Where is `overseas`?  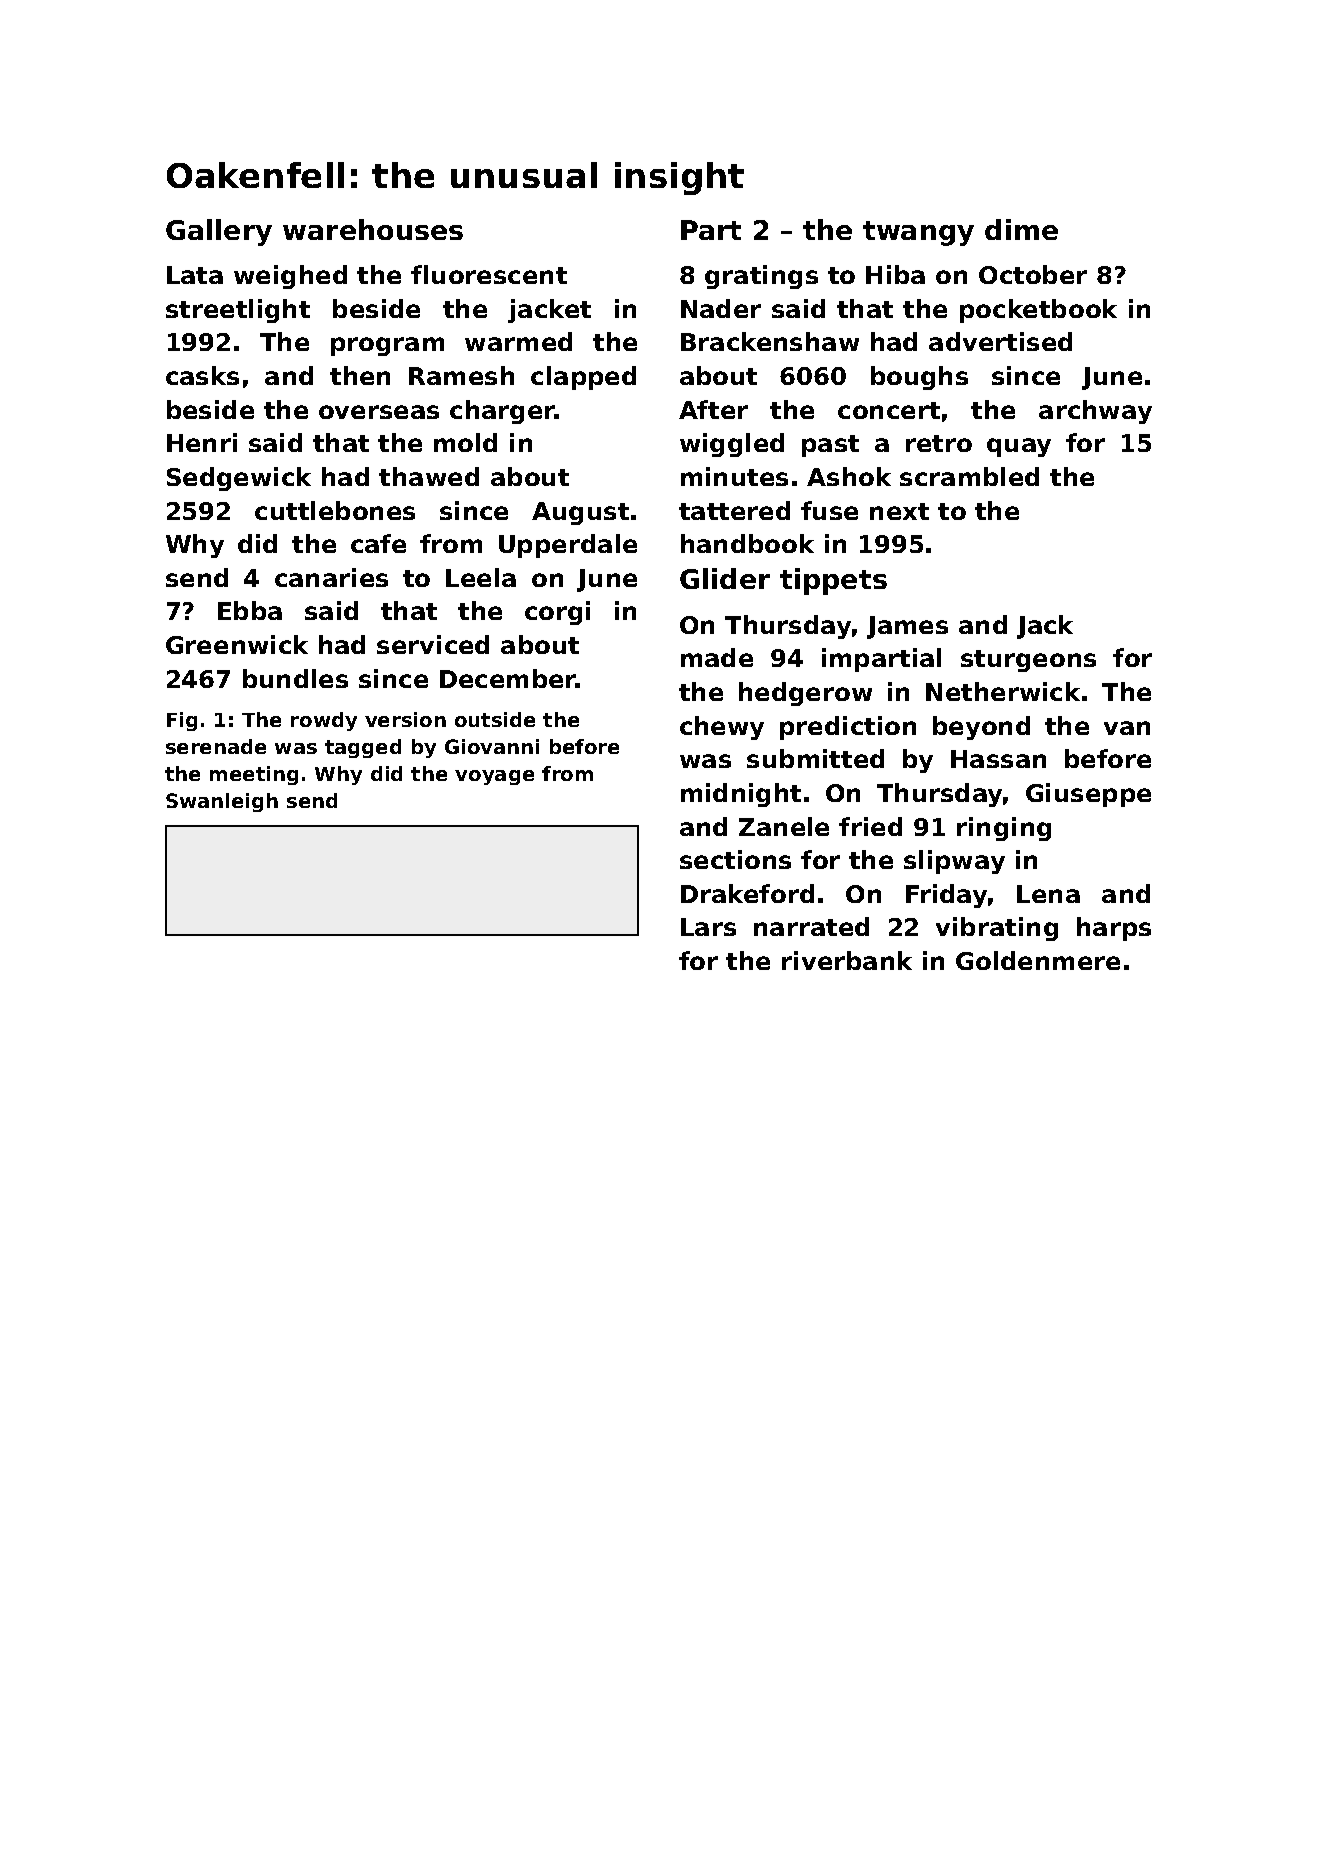 overseas is located at coordinates (379, 412).
